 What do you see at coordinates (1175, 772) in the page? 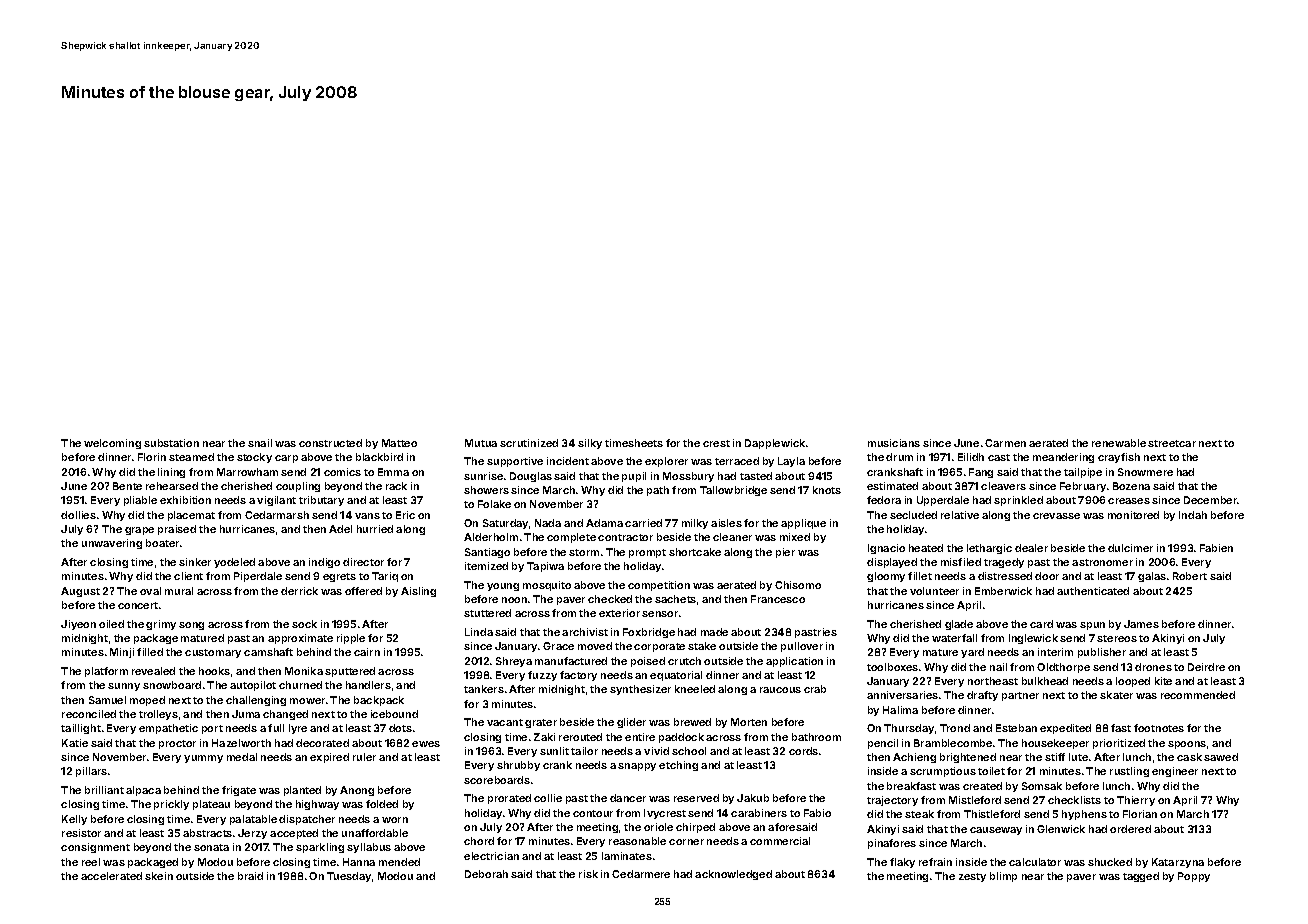
I see `engineer` at bounding box center [1175, 772].
